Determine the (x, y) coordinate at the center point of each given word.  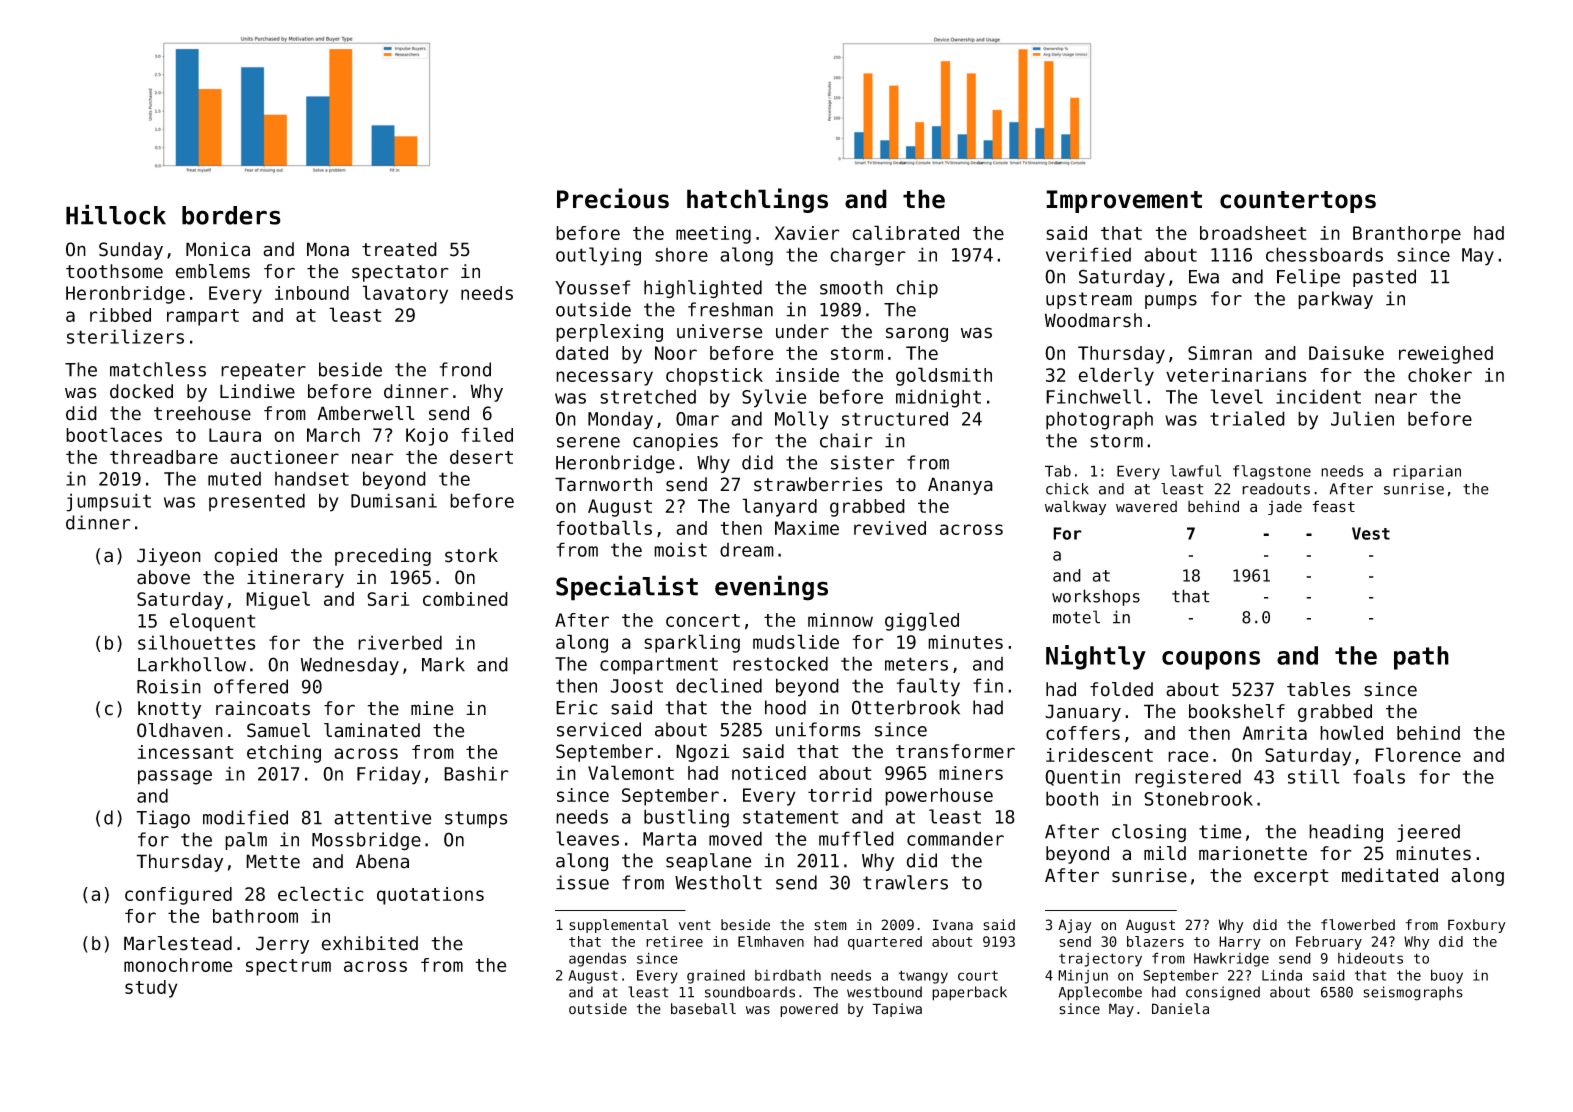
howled (1351, 732)
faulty (928, 687)
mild (1165, 853)
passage (175, 777)
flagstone (1272, 472)
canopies (675, 442)
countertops (1298, 202)
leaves (587, 838)
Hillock (116, 214)
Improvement (1124, 201)
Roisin (169, 686)
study (151, 989)
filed (487, 434)
